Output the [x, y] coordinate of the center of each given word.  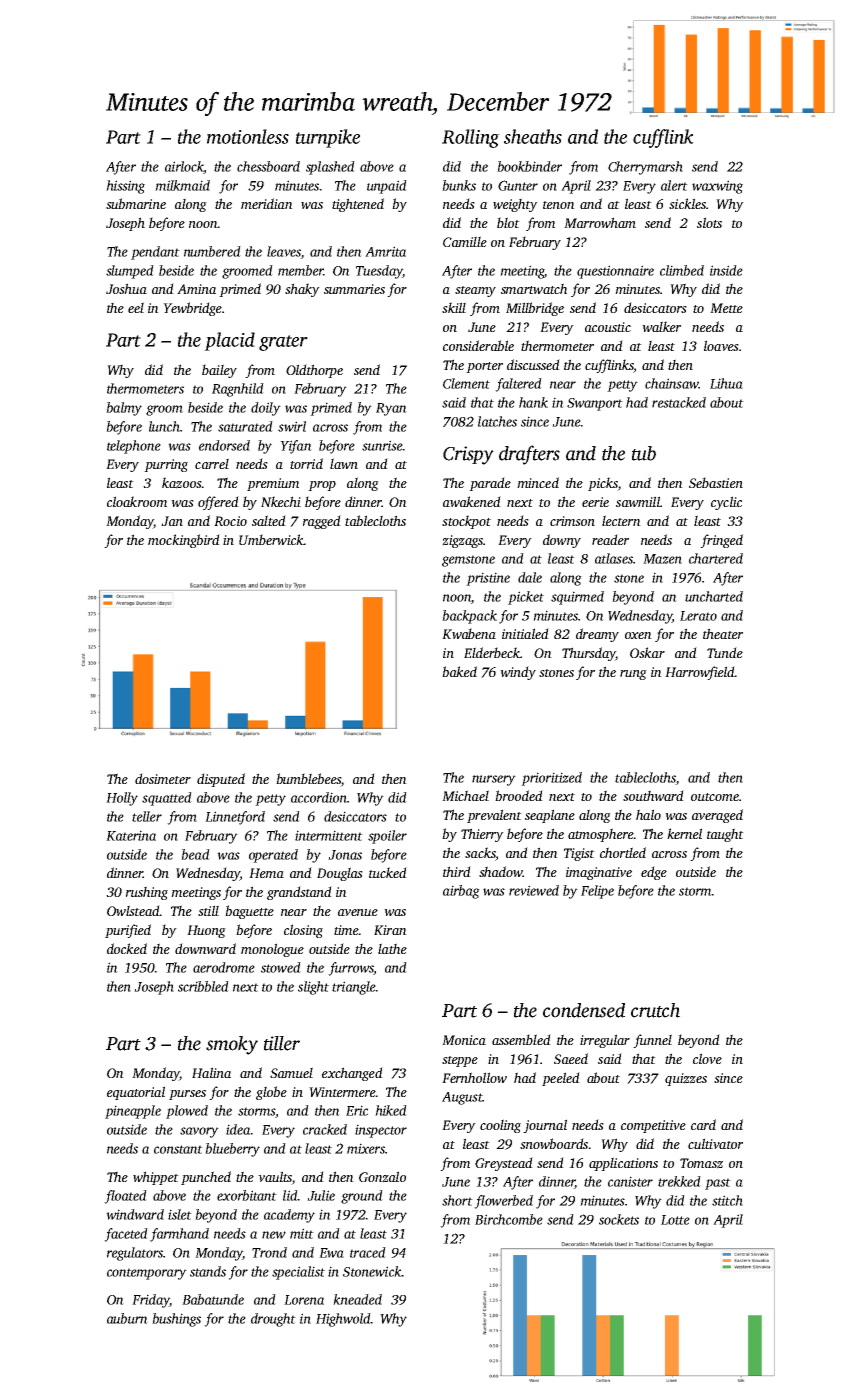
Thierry [482, 835]
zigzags [462, 541]
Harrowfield [700, 673]
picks [603, 484]
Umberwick [271, 539]
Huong [206, 931]
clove [707, 1058]
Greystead [504, 1164]
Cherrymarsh [645, 168]
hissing [125, 187]
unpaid [387, 187]
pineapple [133, 1112]
